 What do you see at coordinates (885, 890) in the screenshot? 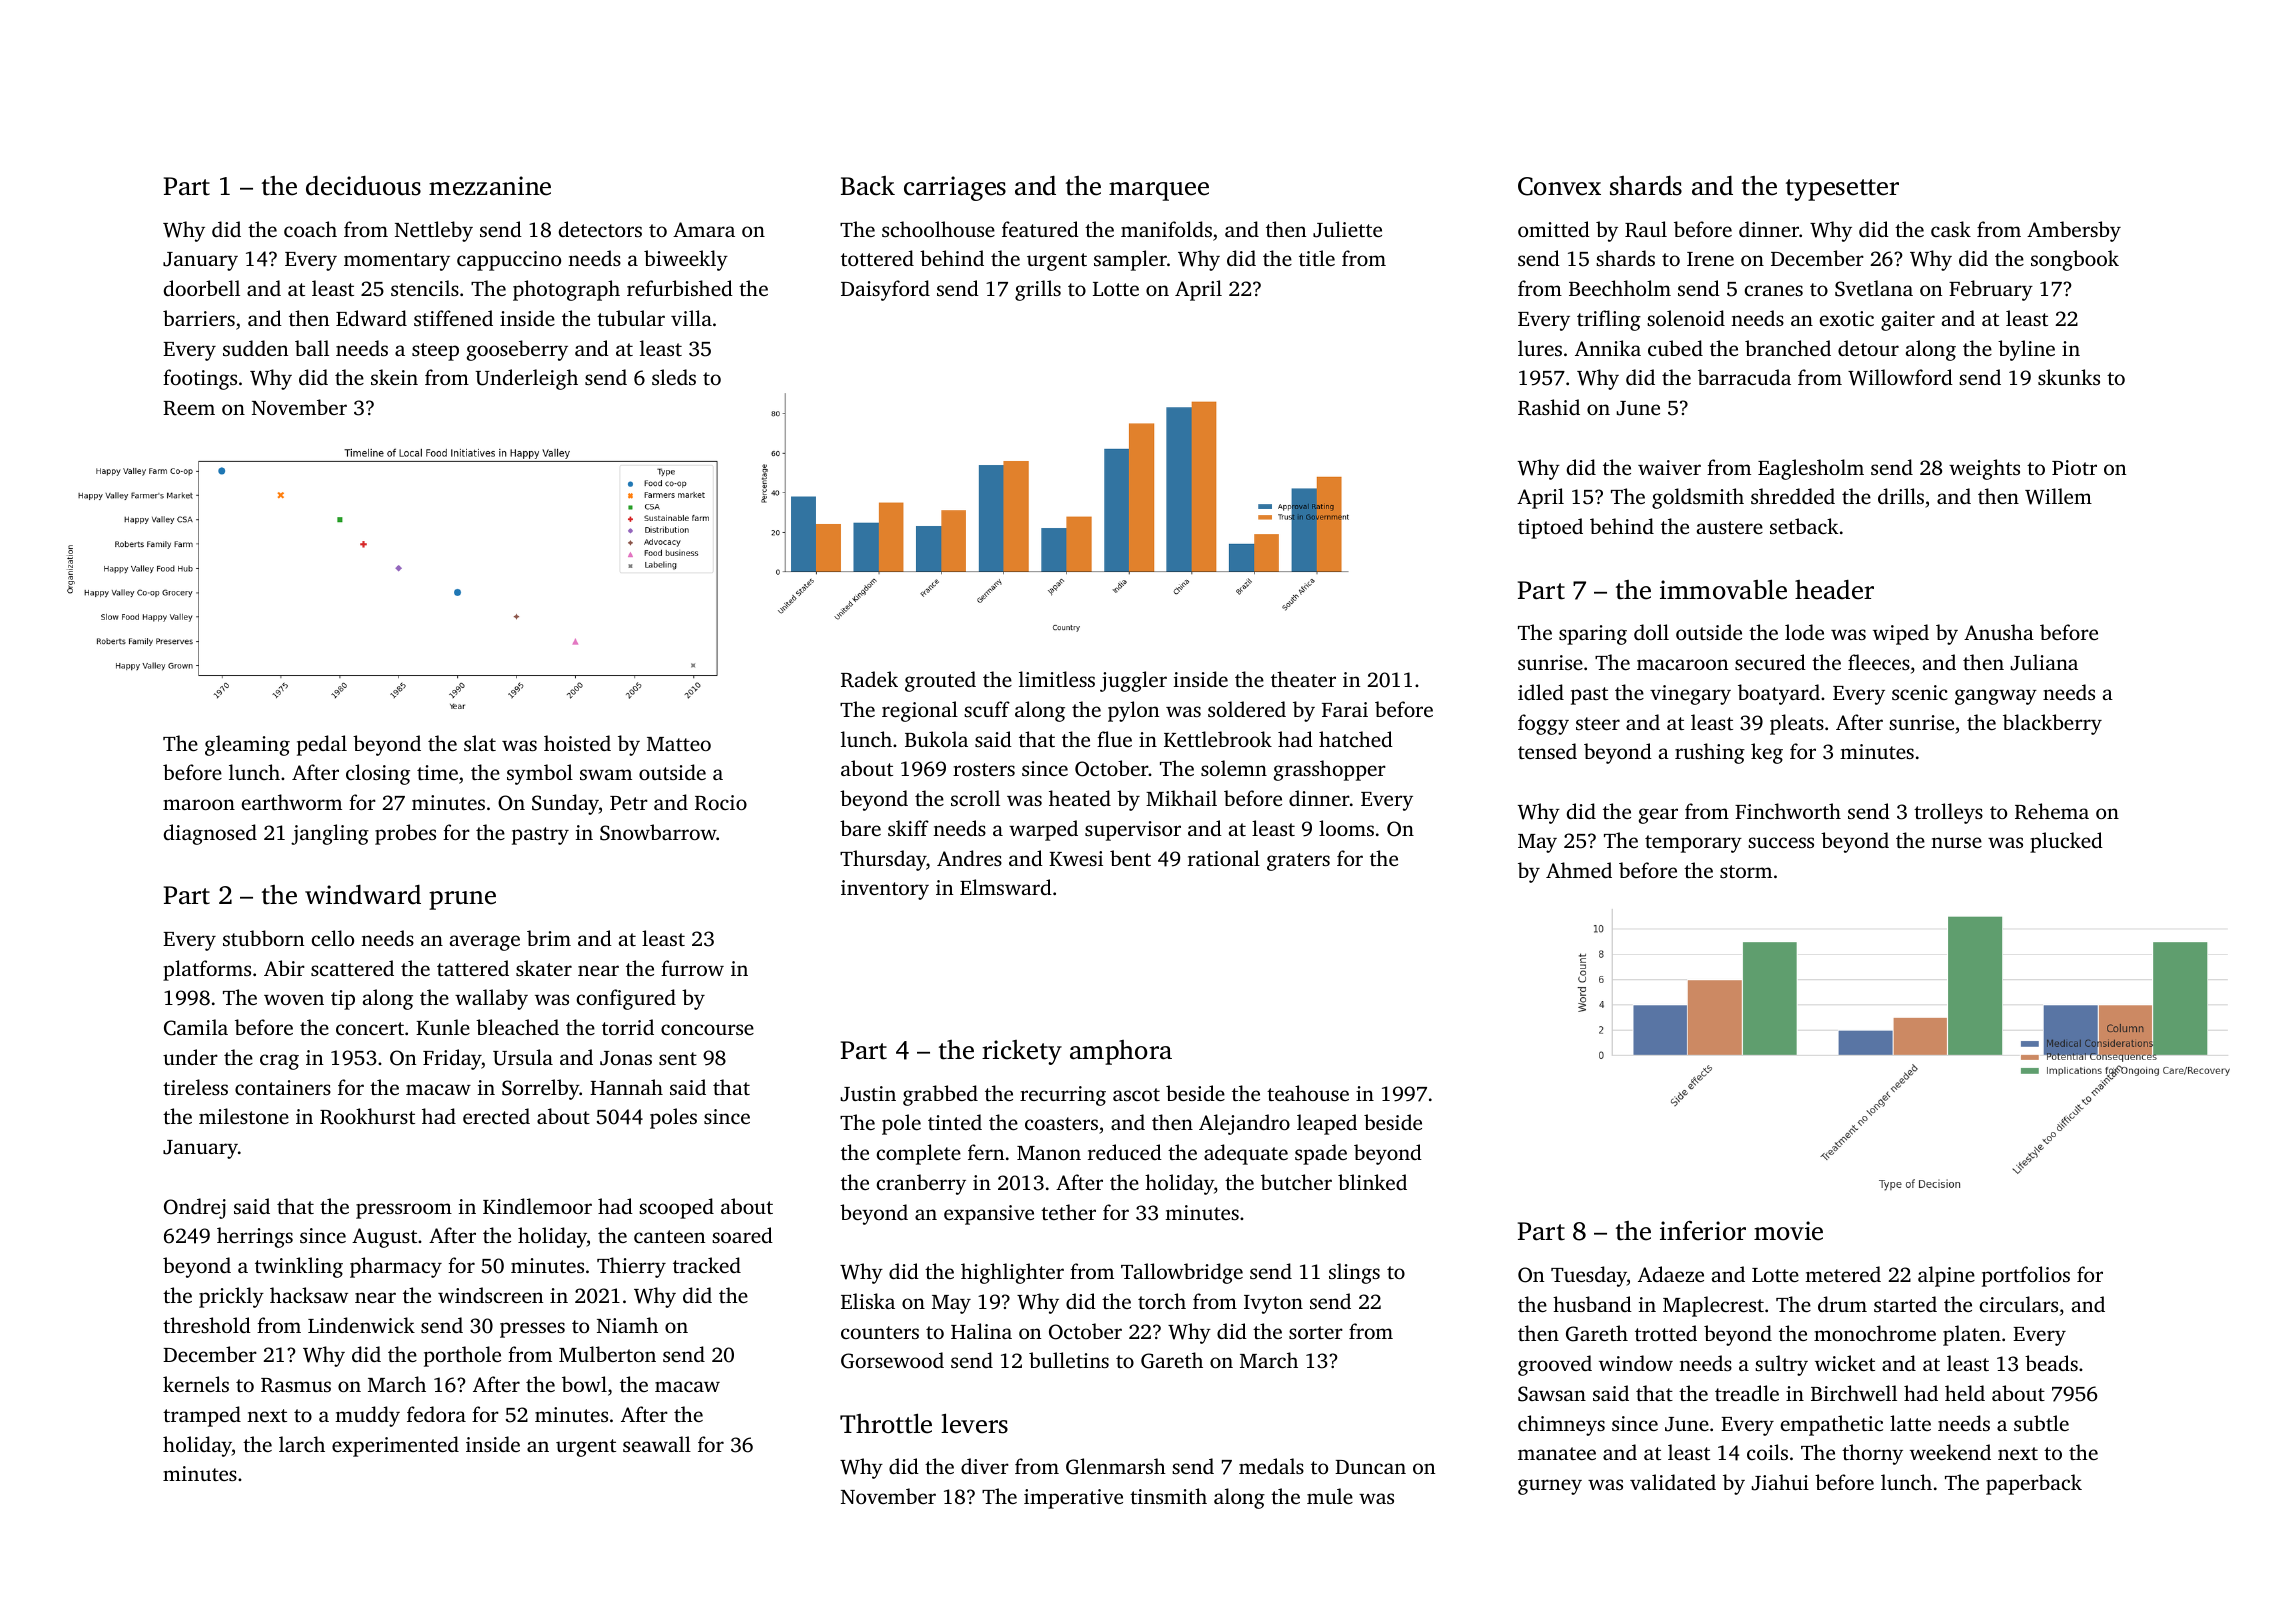
I see `inventory` at bounding box center [885, 890].
